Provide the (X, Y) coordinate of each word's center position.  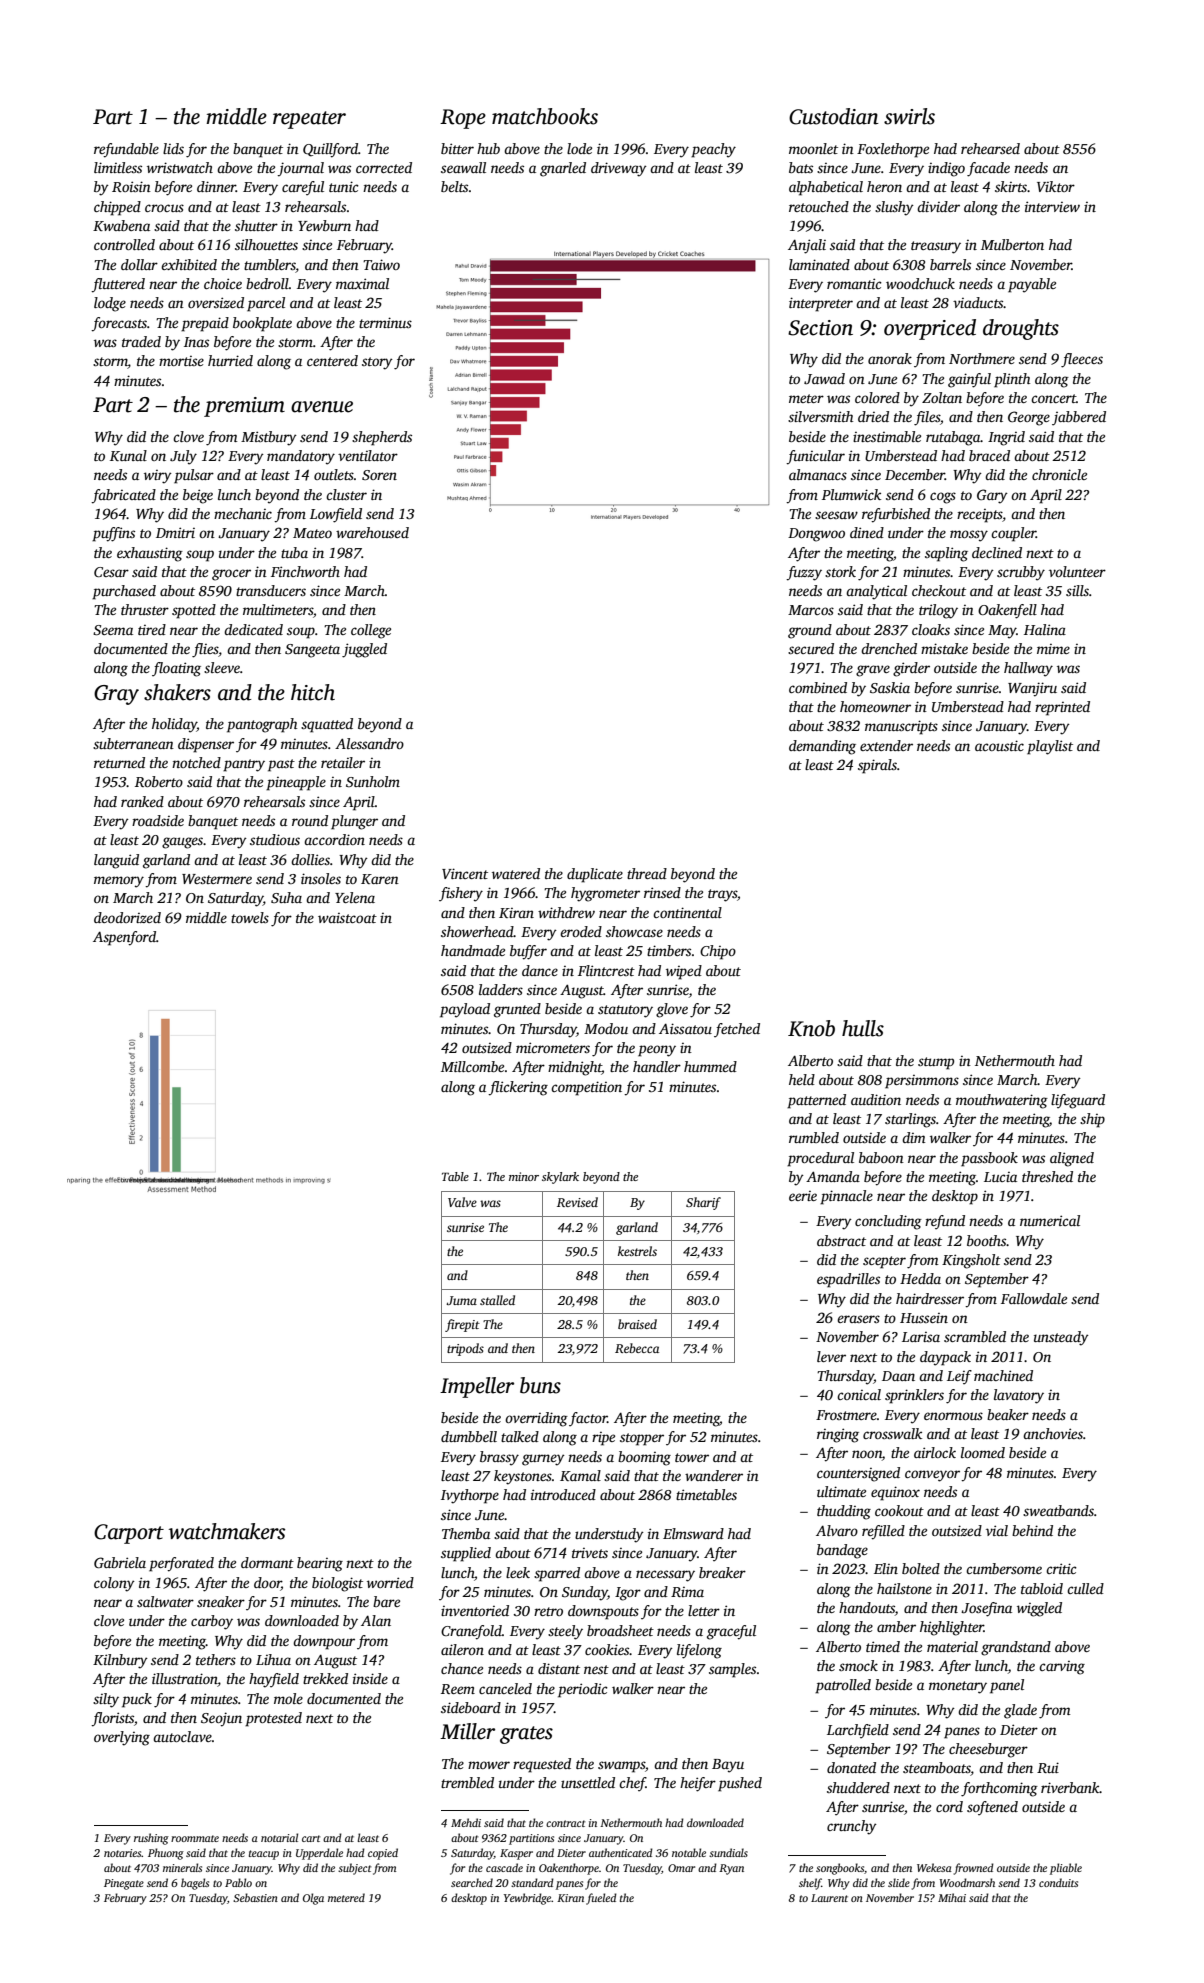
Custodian (834, 116)
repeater (309, 120)
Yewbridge (527, 1899)
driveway (619, 169)
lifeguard (1078, 1101)
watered (516, 873)
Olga (313, 1899)
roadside (158, 820)
